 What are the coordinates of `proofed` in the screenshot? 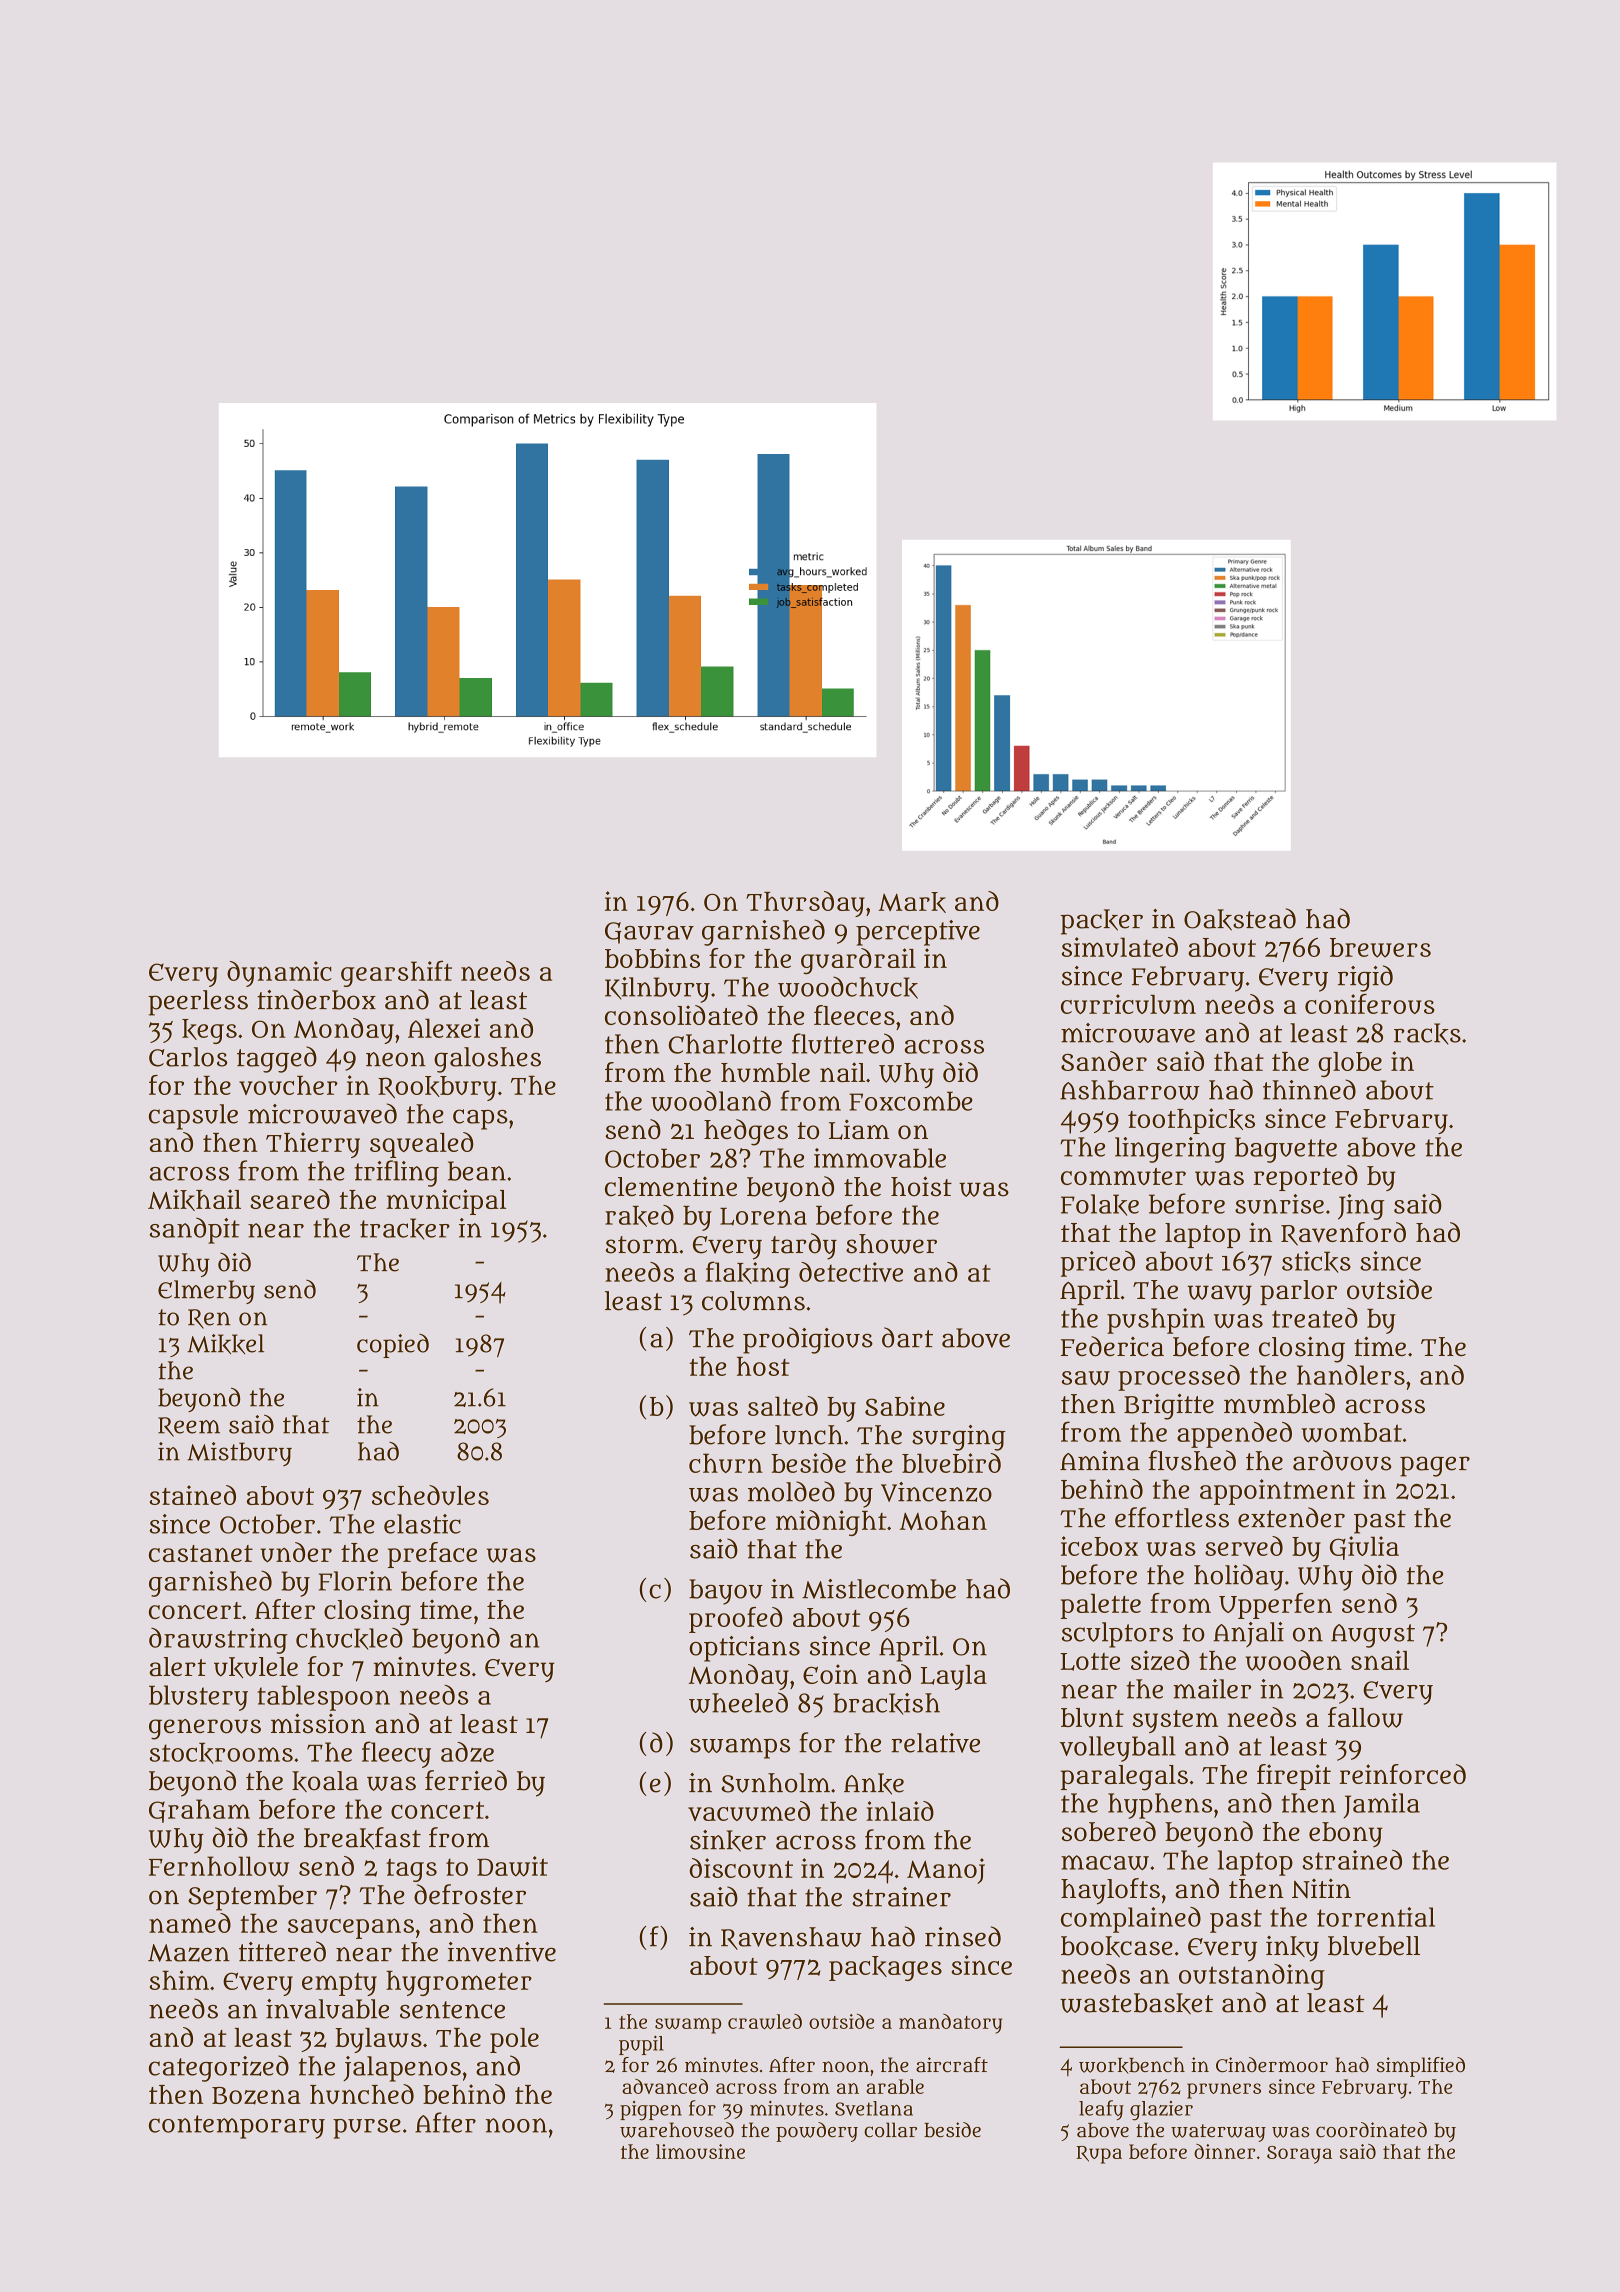 It's located at (736, 1620).
